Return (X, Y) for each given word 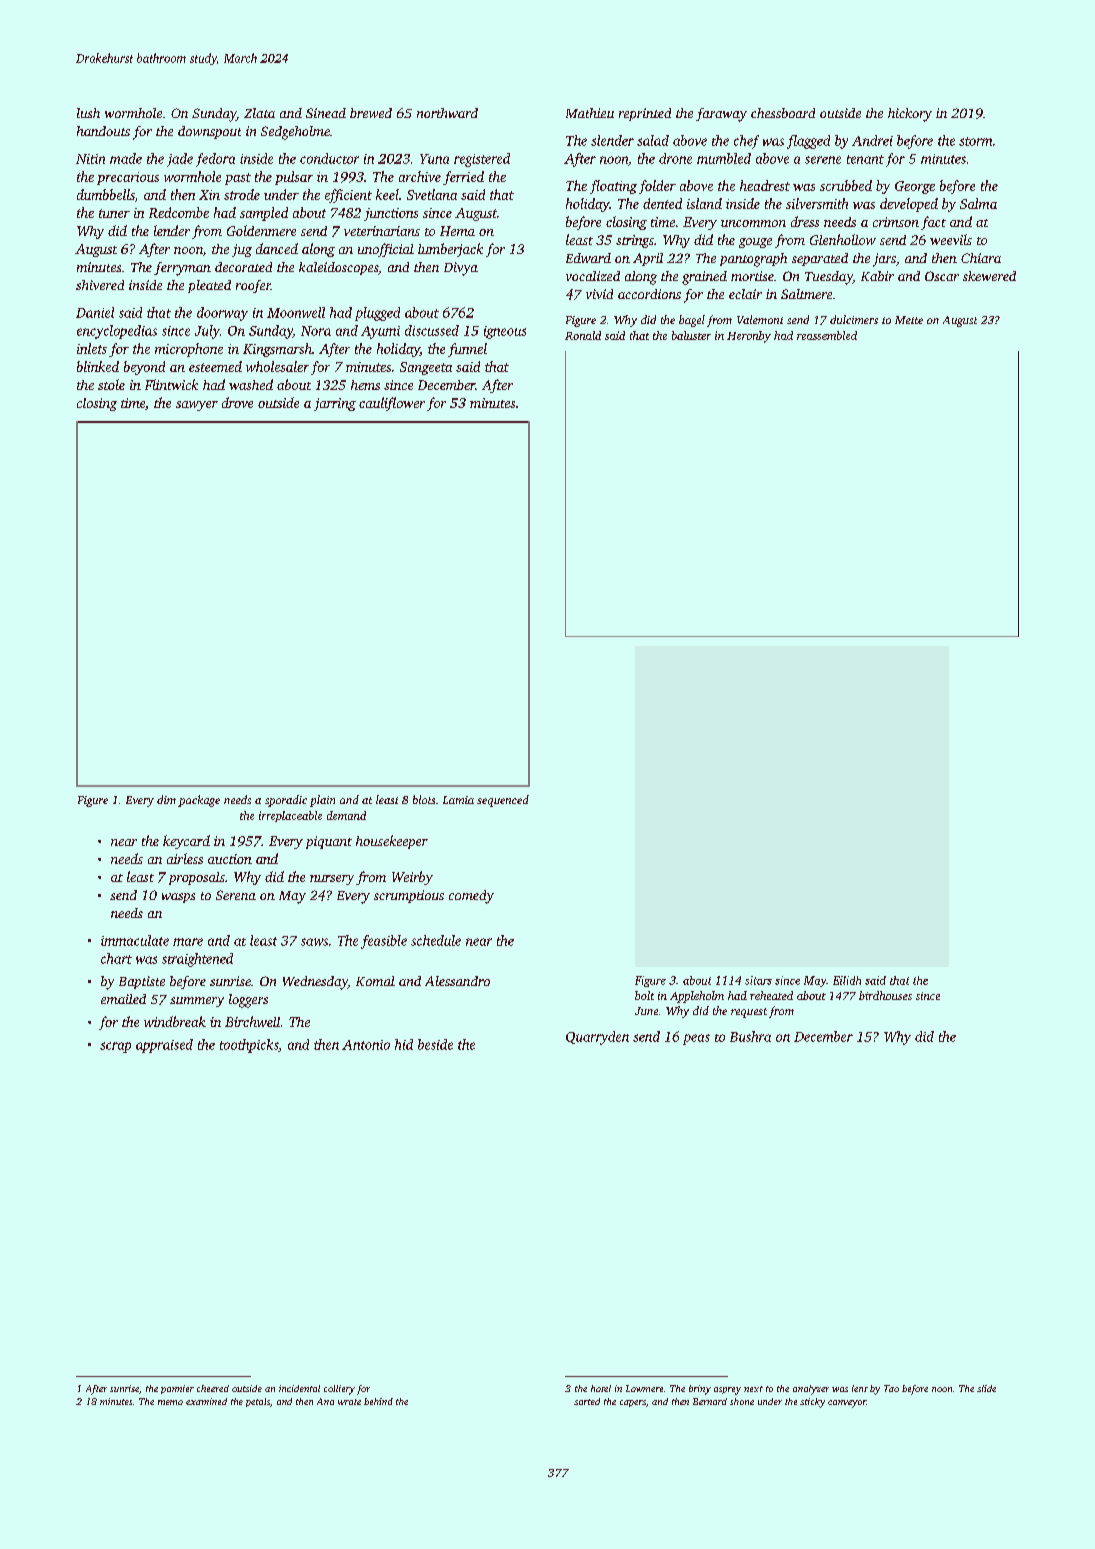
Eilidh (847, 980)
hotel (601, 1388)
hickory (910, 115)
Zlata (259, 113)
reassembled (827, 335)
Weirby (412, 878)
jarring (335, 404)
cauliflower (392, 404)
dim (166, 799)
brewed (371, 113)
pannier (177, 1389)
